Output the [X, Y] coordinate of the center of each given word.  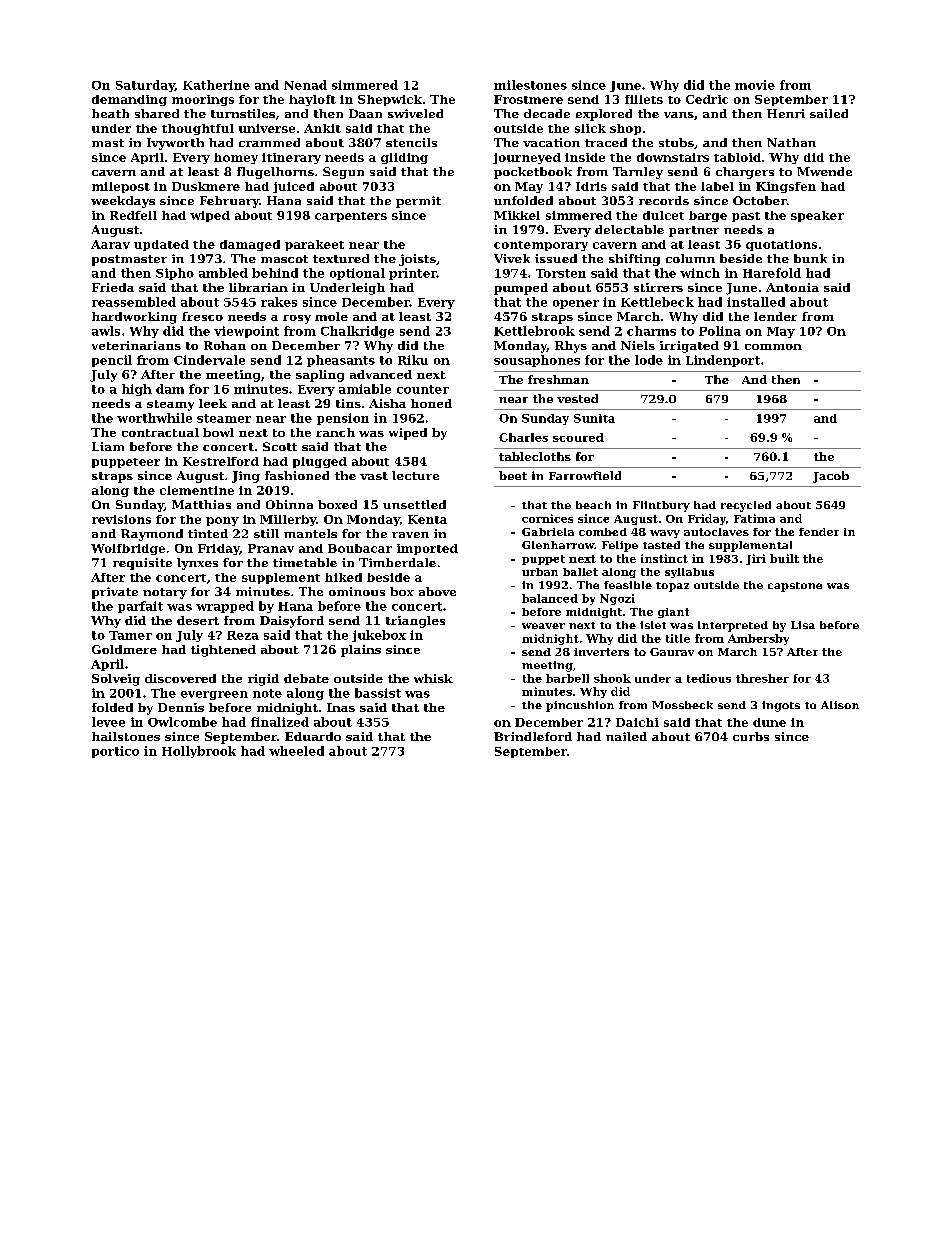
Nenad [305, 85]
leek [213, 403]
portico [115, 752]
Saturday [145, 86]
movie [755, 85]
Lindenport [723, 361]
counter [423, 389]
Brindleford [533, 736]
